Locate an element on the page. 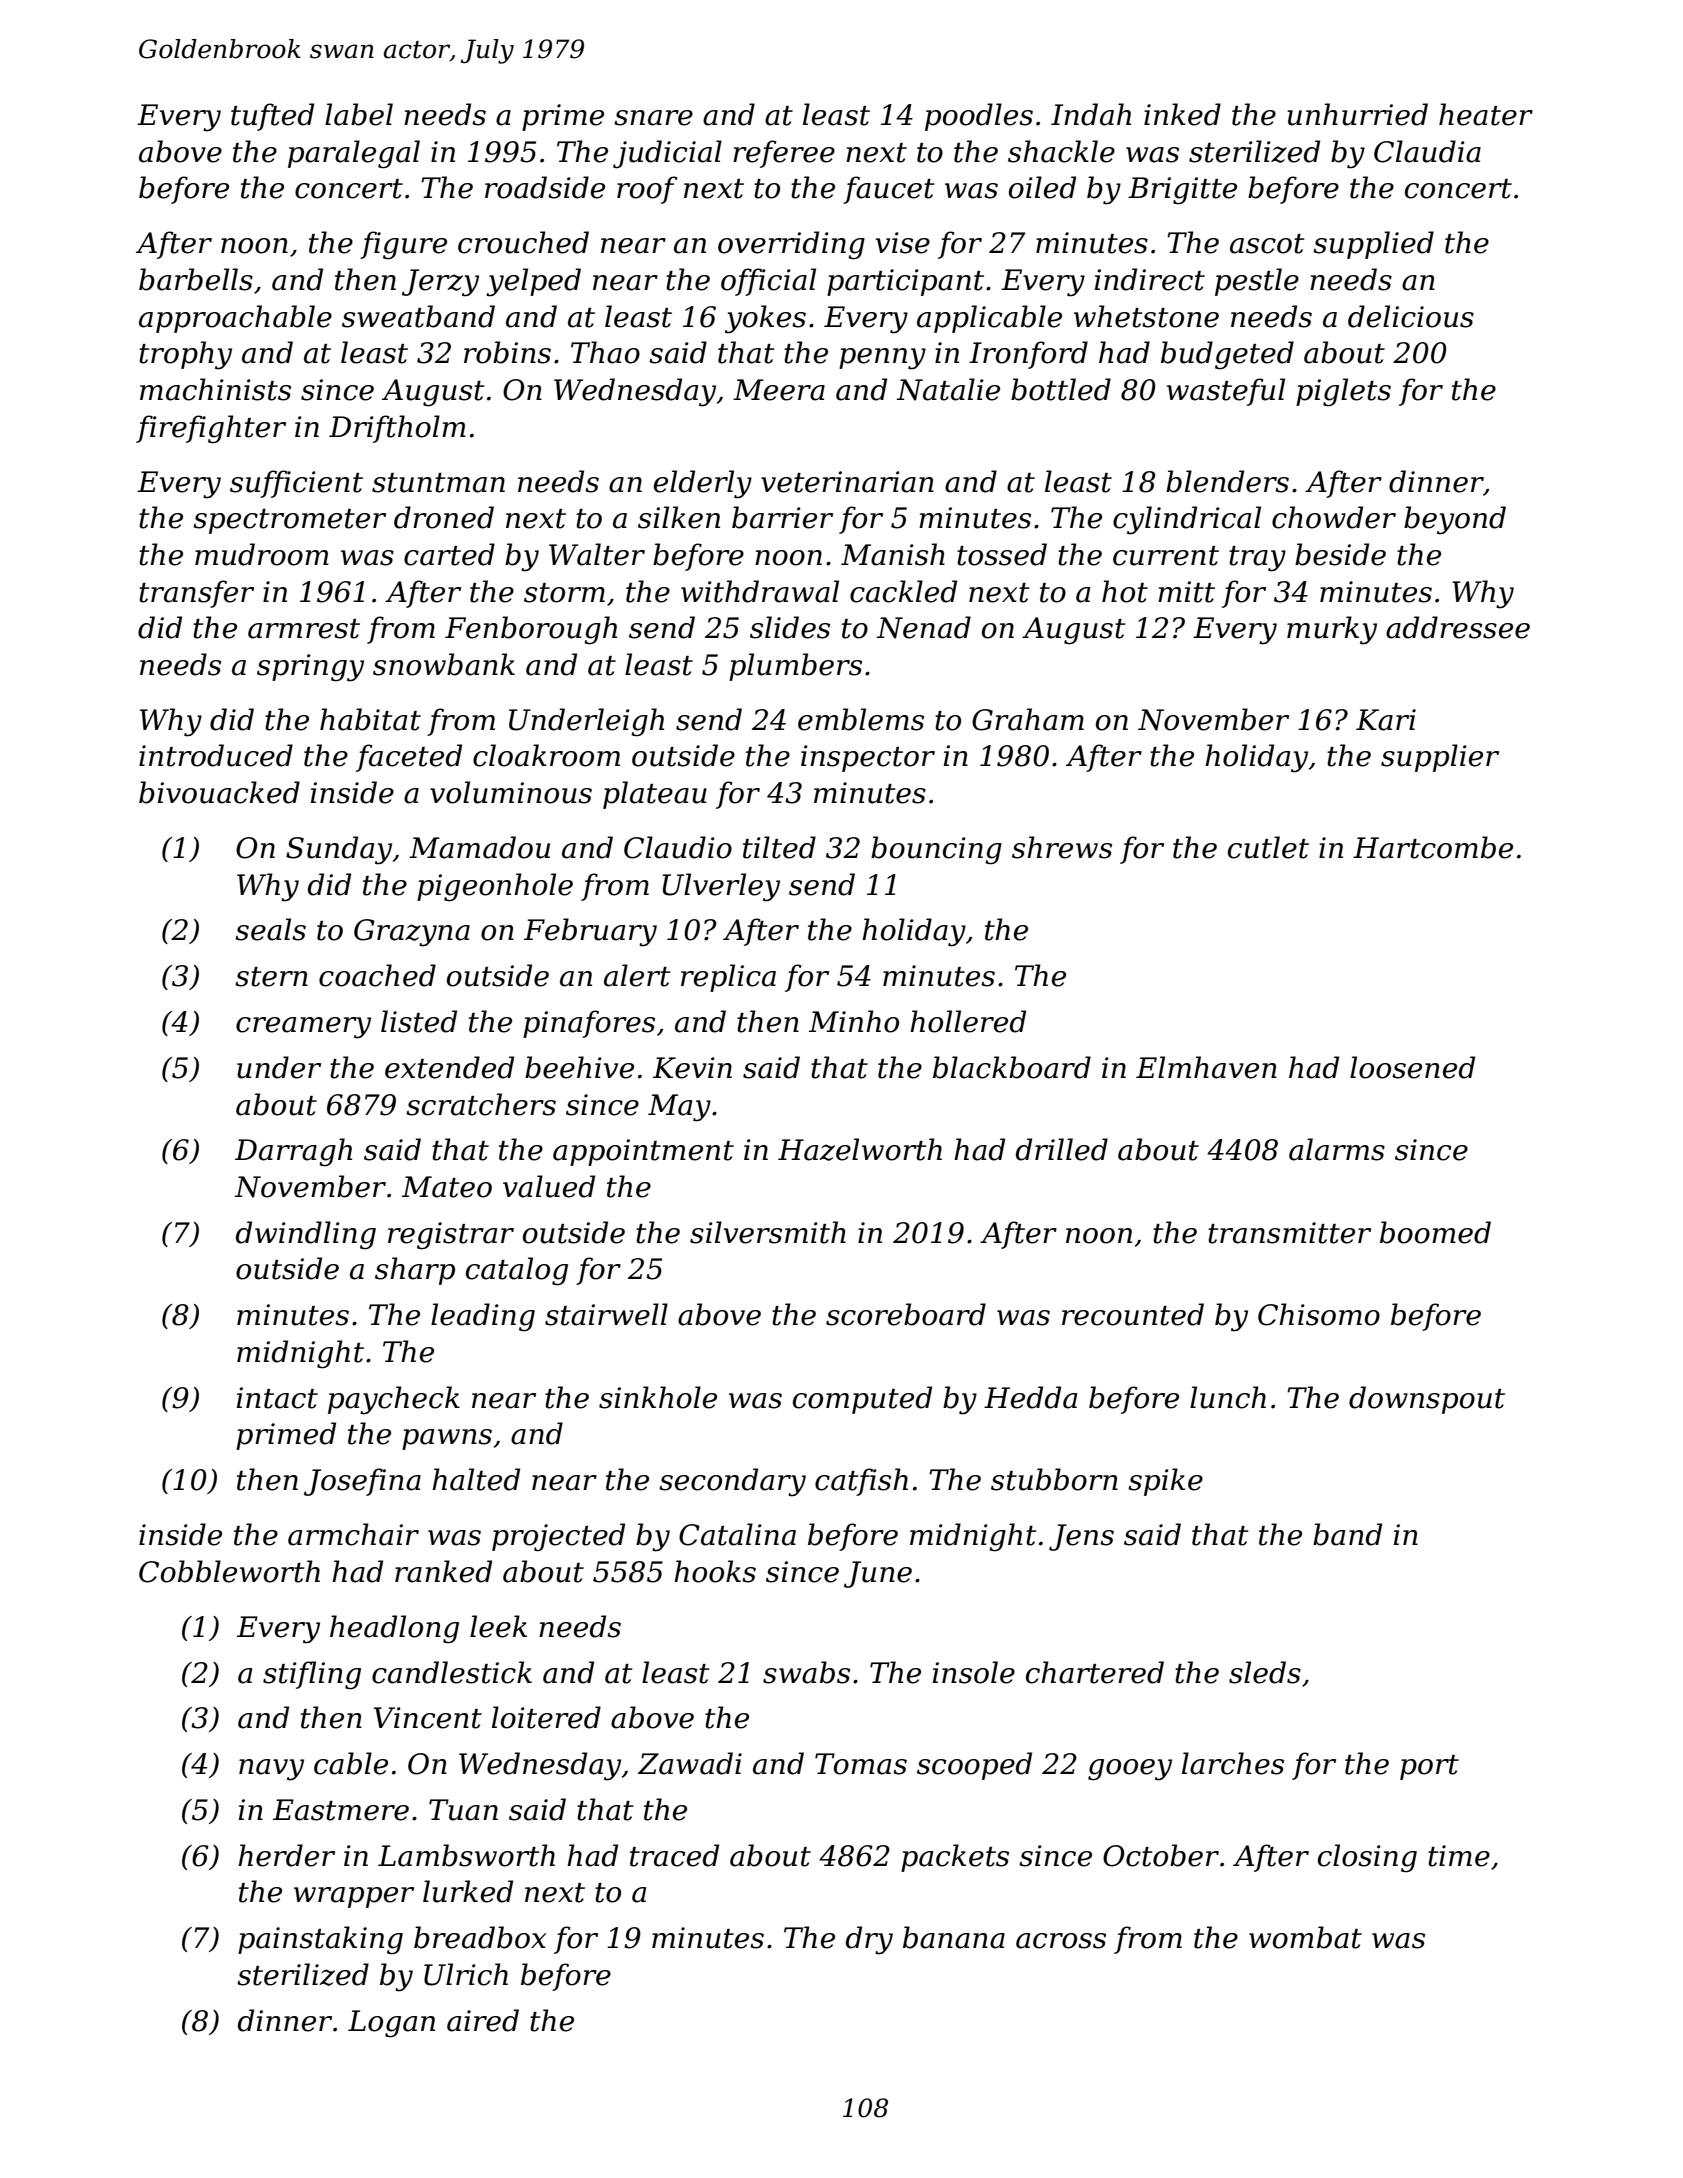 Image resolution: width=1683 pixels, height=2178 pixels. Graham is located at coordinates (1028, 719).
